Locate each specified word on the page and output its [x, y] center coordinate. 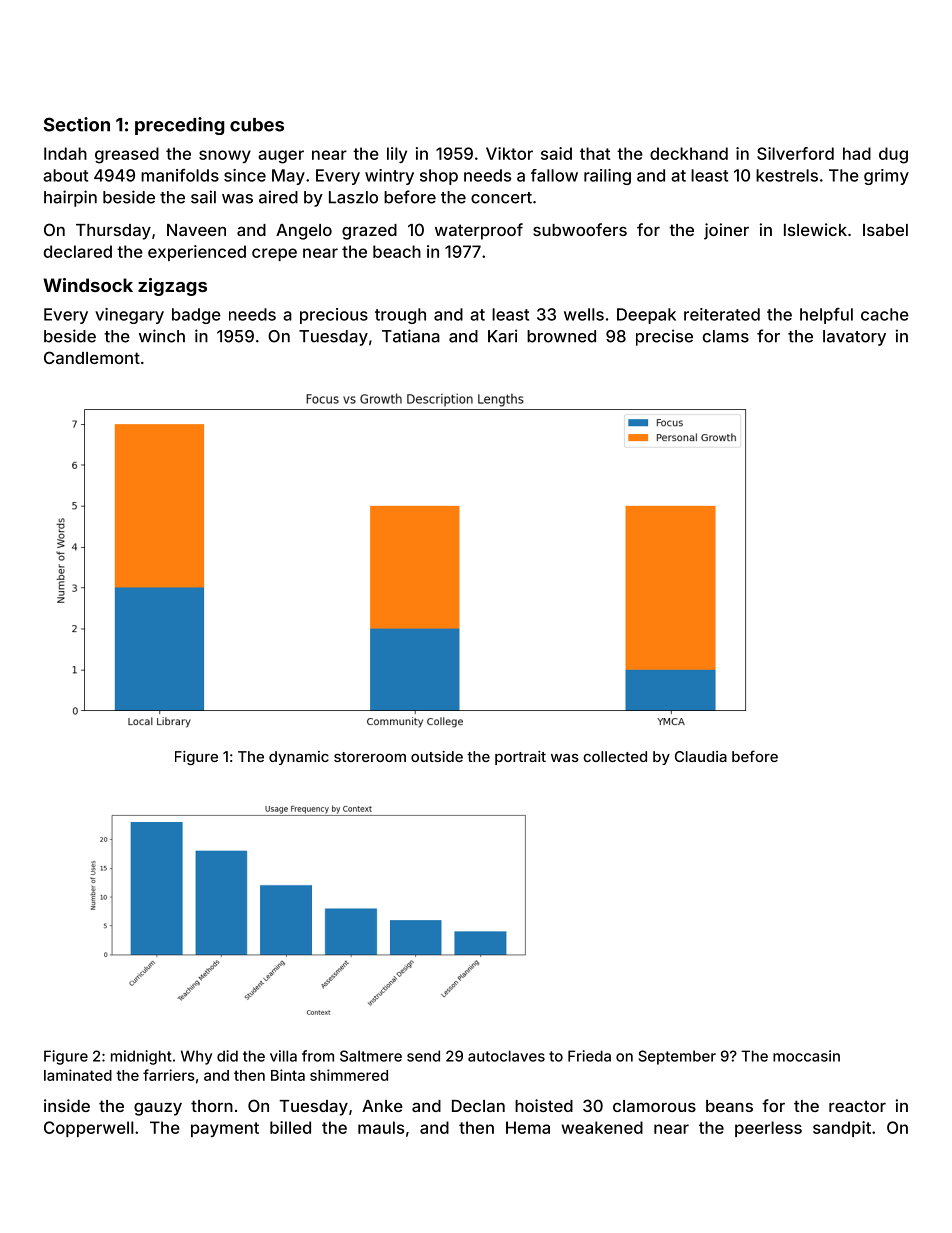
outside [437, 756]
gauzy [158, 1109]
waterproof [479, 231]
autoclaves [506, 1056]
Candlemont [92, 357]
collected [615, 756]
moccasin [806, 1056]
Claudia [701, 756]
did [227, 1056]
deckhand [689, 153]
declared [78, 251]
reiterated [722, 314]
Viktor [509, 153]
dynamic [299, 758]
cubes [257, 125]
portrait [520, 758]
